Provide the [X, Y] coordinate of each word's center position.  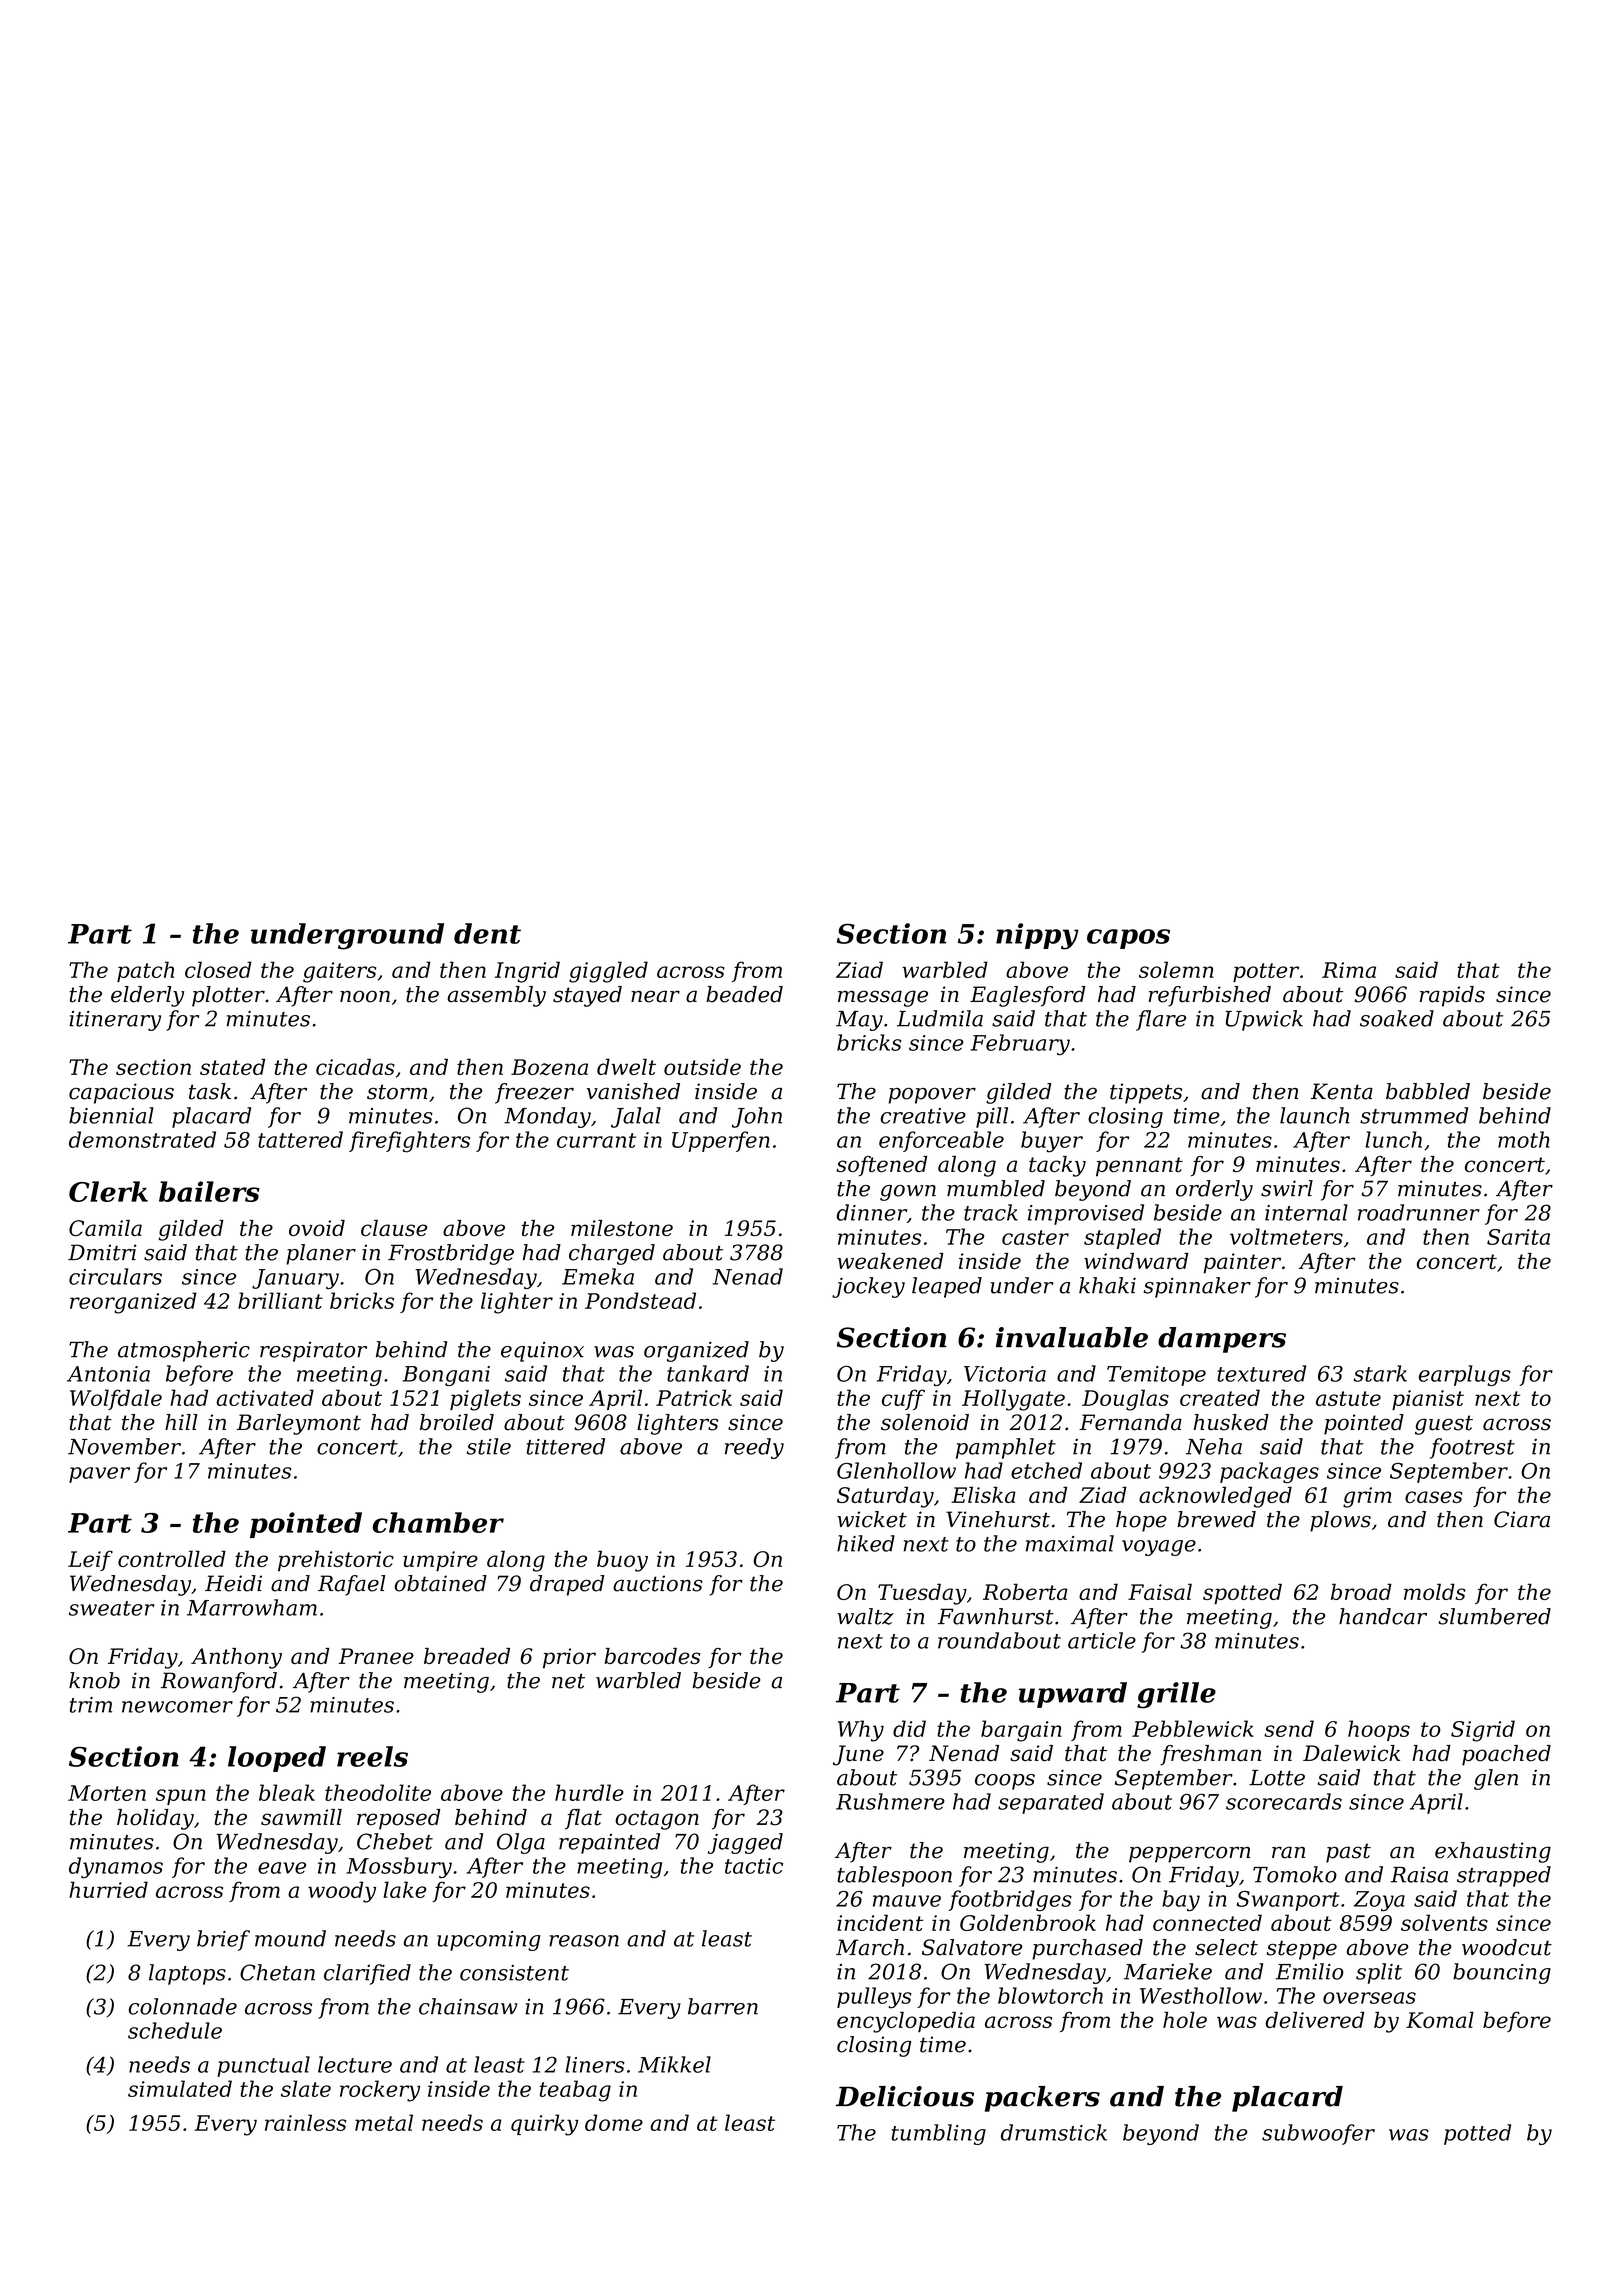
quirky [544, 2125]
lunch [1393, 1139]
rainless [305, 2122]
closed [218, 969]
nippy [1037, 936]
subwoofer [1318, 2134]
